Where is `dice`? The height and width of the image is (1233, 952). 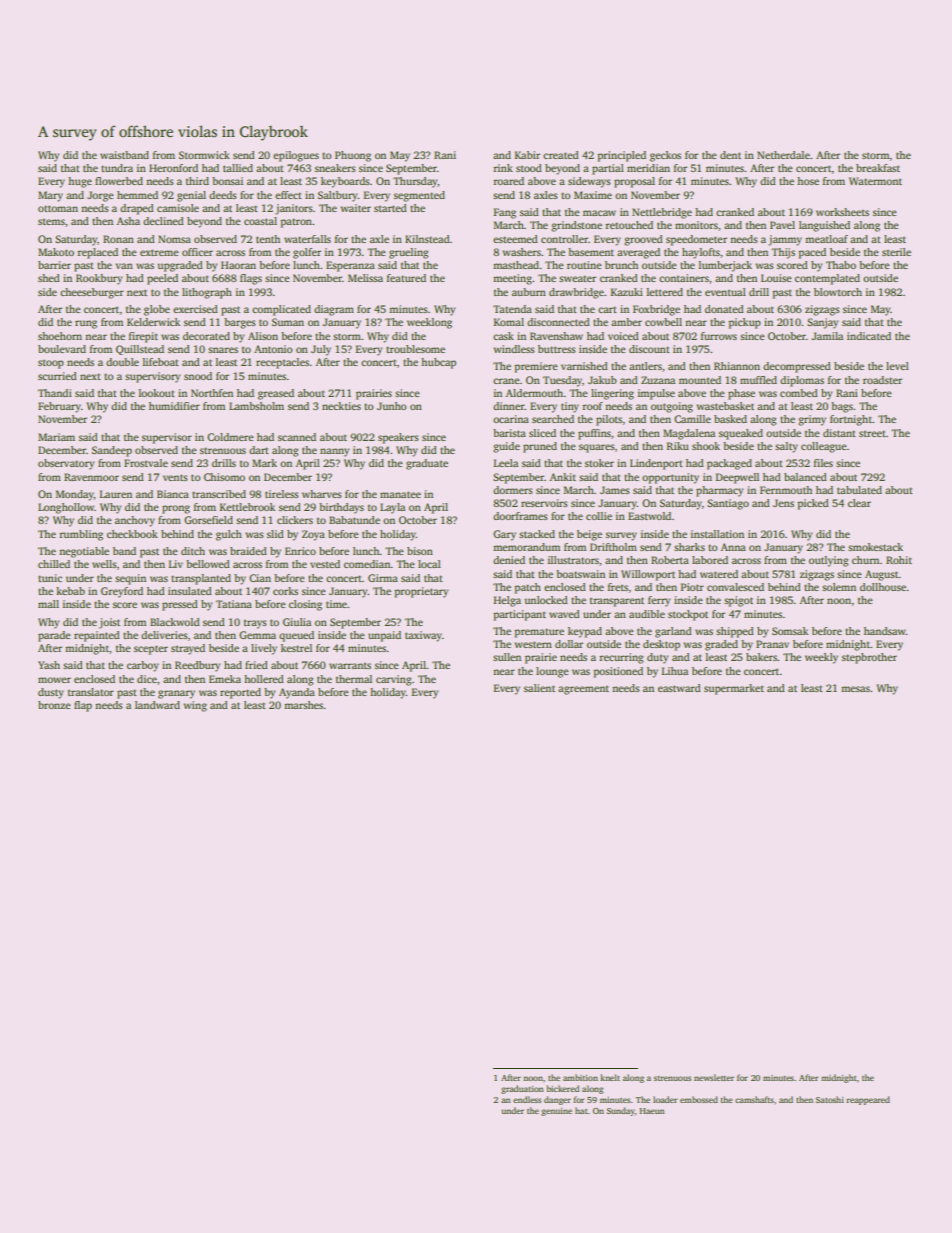
dice is located at coordinates (147, 679).
